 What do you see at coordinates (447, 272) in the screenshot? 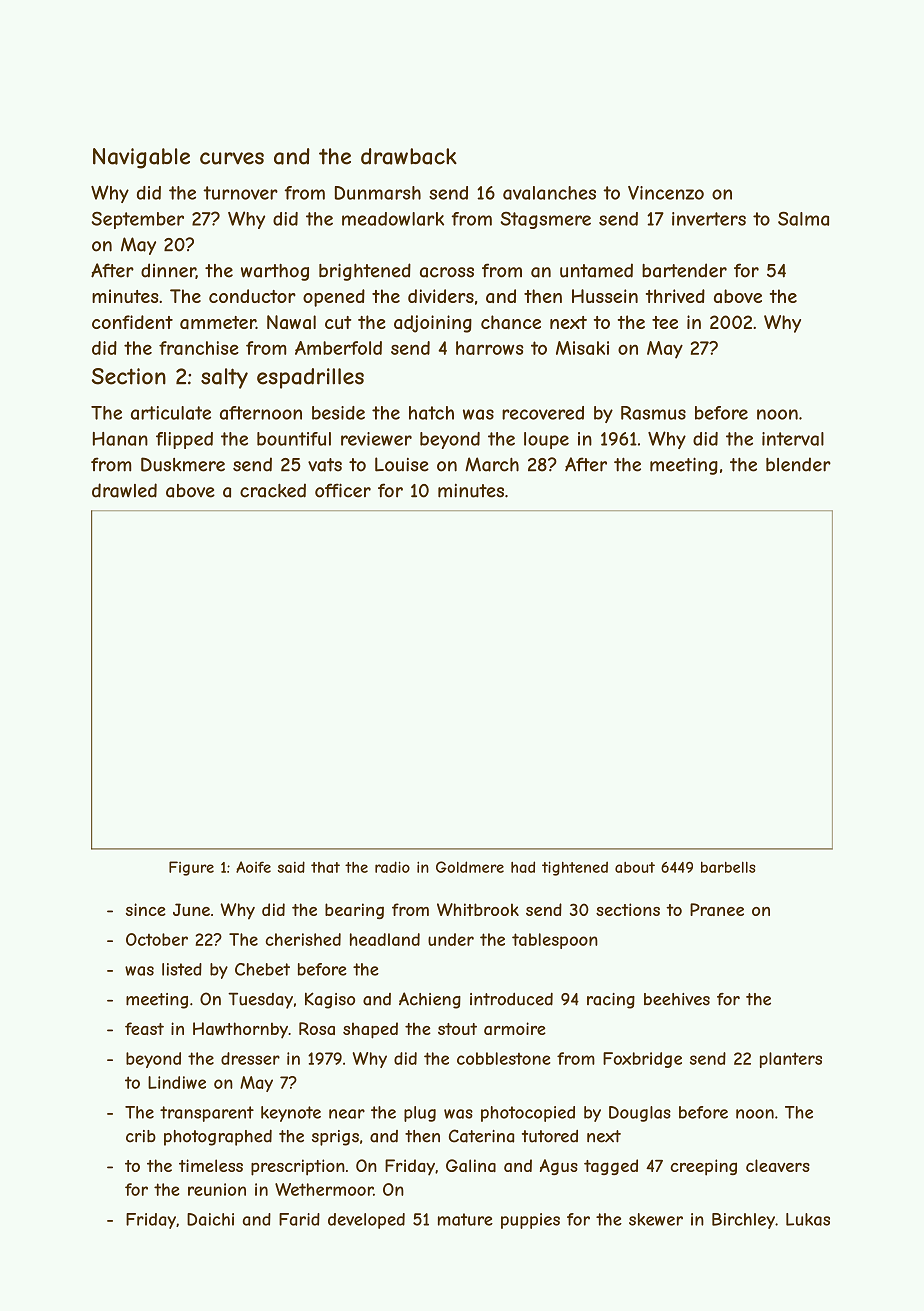
I see `across` at bounding box center [447, 272].
